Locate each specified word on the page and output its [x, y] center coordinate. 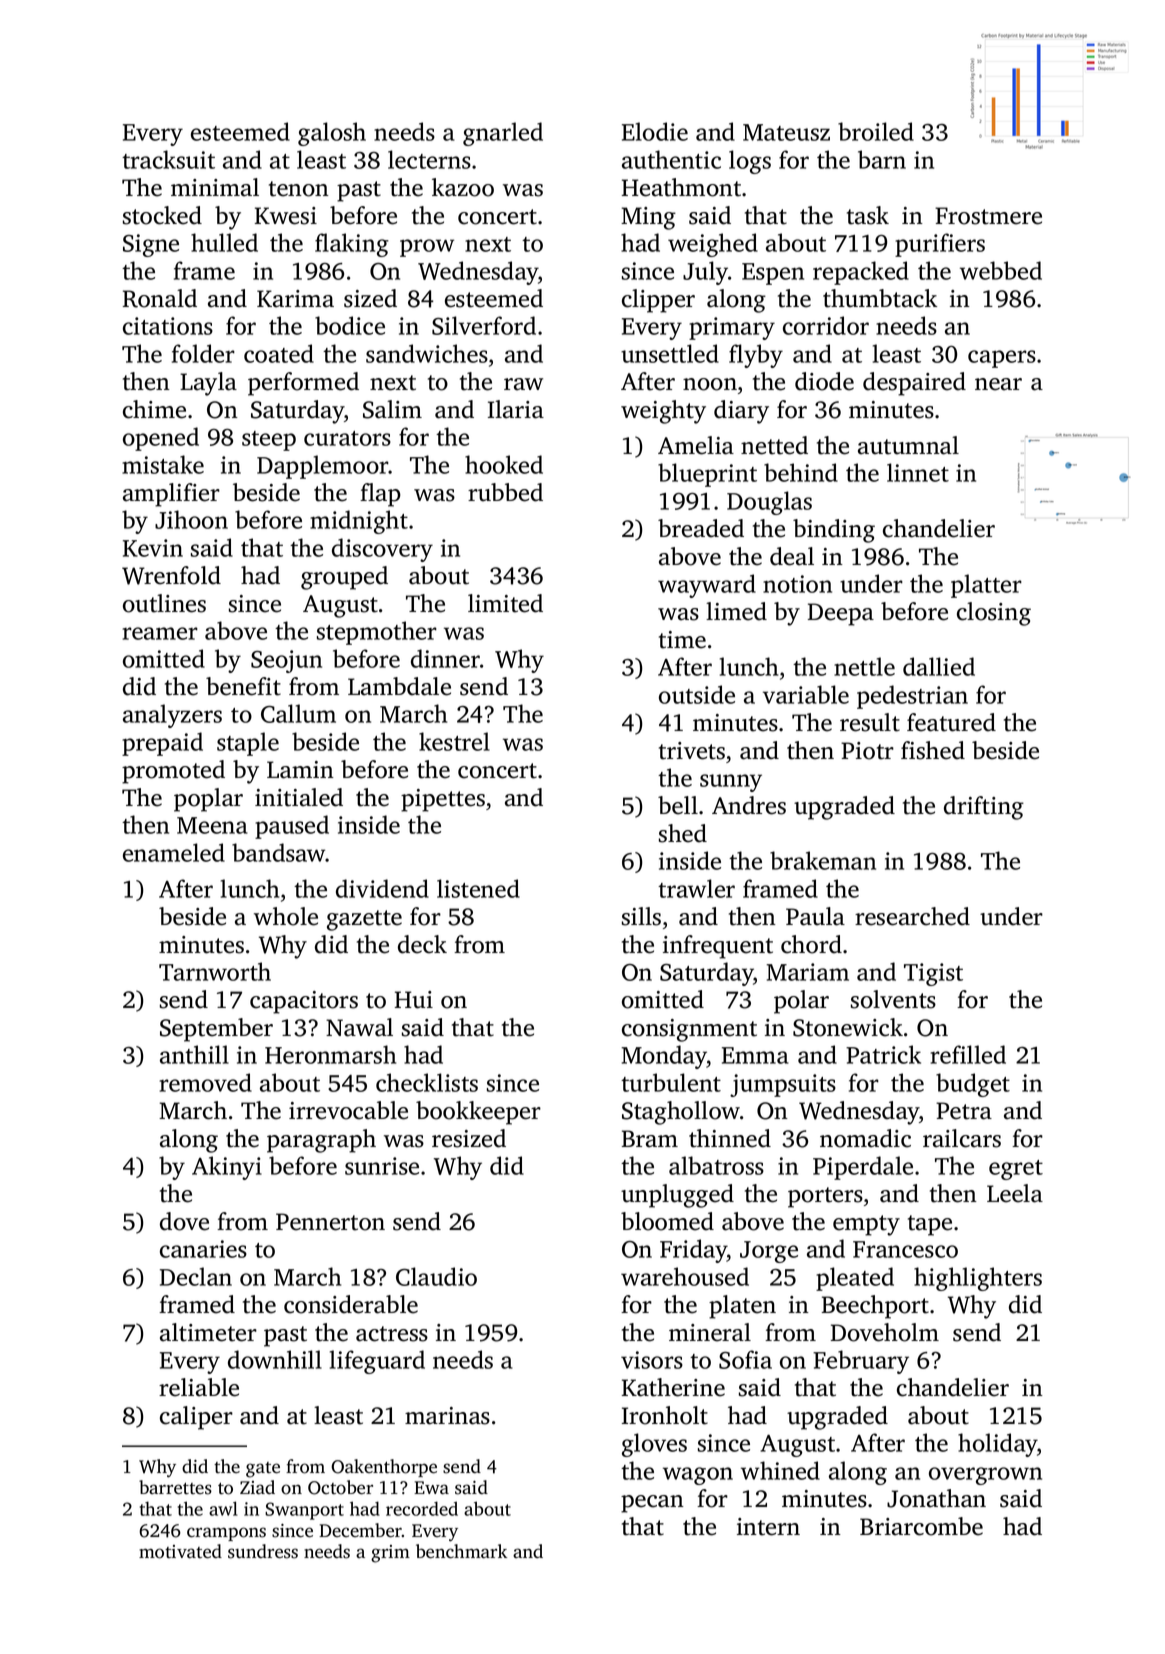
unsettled [670, 353]
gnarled [503, 134]
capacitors [304, 1002]
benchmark [461, 1551]
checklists [427, 1082]
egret [1016, 1170]
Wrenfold [171, 575]
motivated [180, 1551]
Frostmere [988, 216]
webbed [1001, 270]
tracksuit [168, 159]
